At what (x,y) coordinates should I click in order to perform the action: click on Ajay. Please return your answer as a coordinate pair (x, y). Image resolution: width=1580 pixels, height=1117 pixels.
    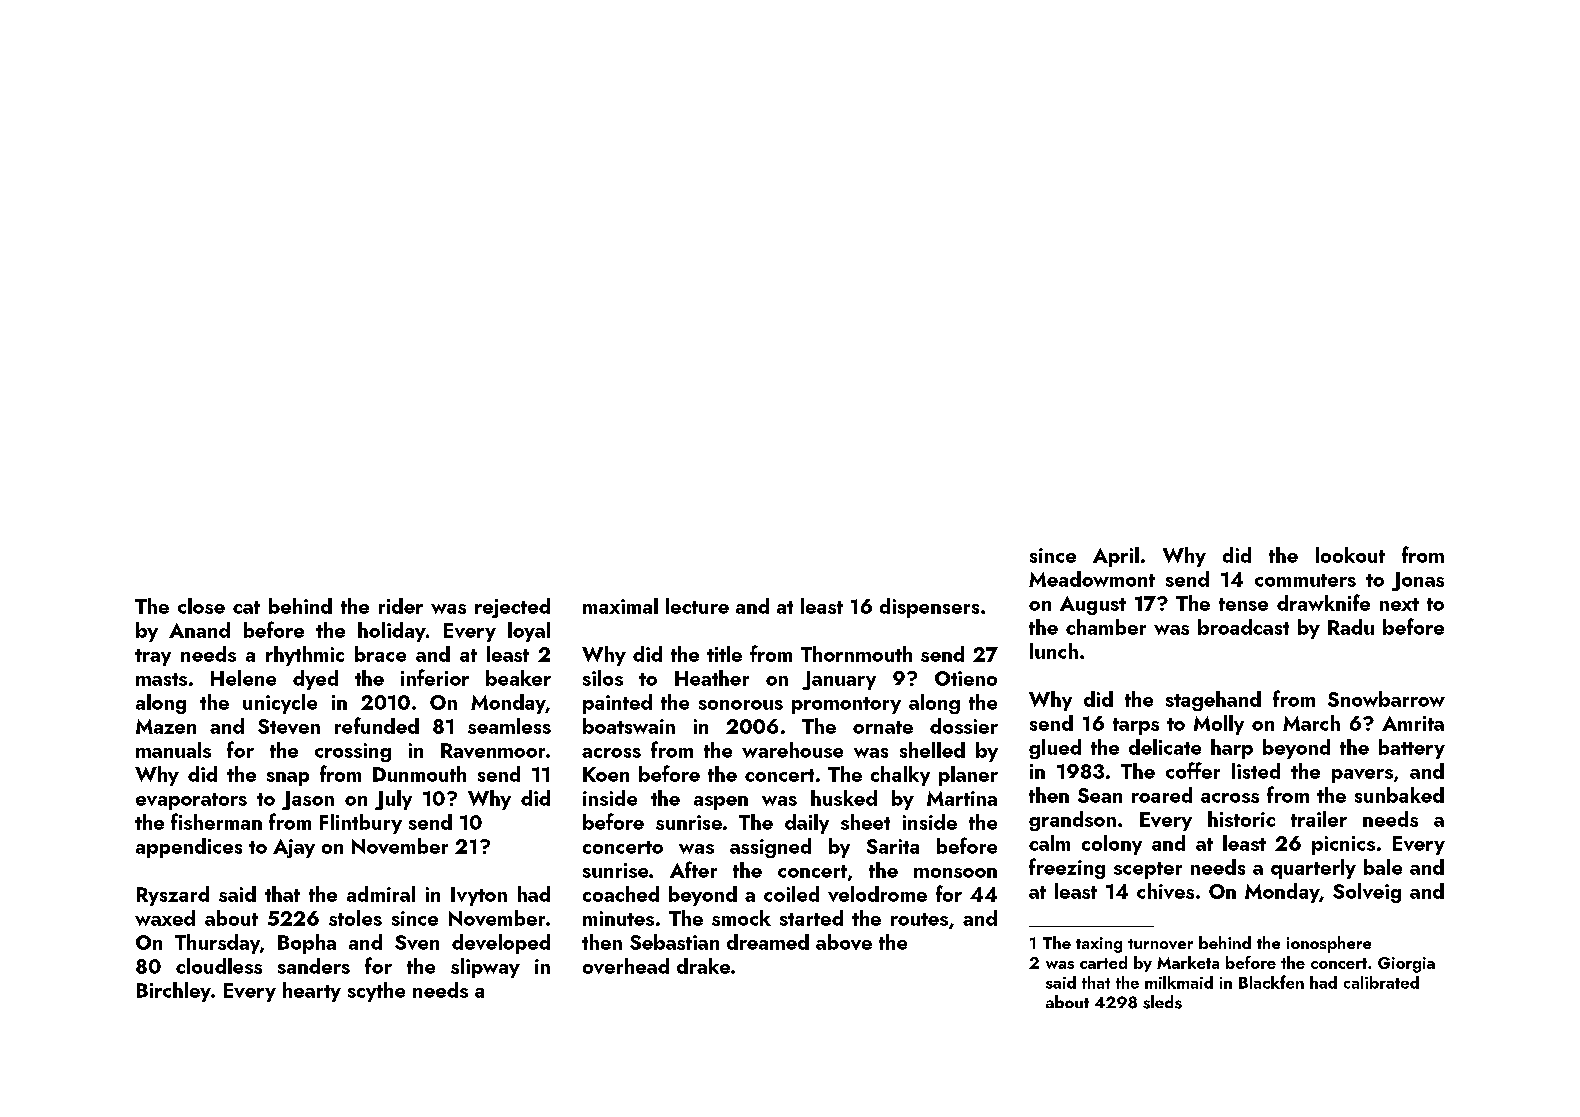
    Looking at the image, I should click on (294, 848).
